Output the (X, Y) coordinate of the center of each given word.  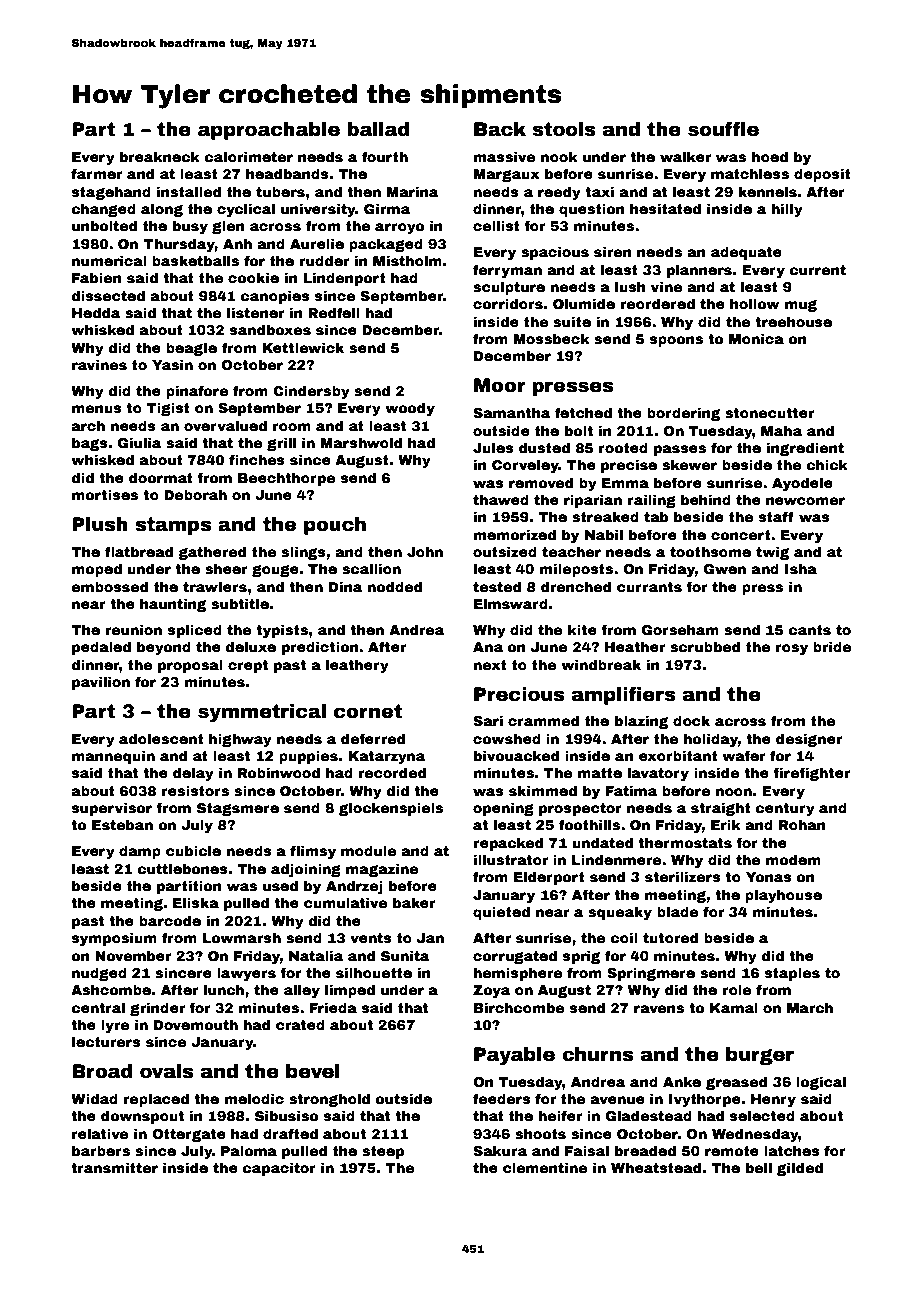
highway (240, 740)
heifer (560, 1115)
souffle (723, 129)
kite (582, 629)
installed (189, 191)
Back (500, 129)
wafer (744, 755)
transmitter (114, 1167)
